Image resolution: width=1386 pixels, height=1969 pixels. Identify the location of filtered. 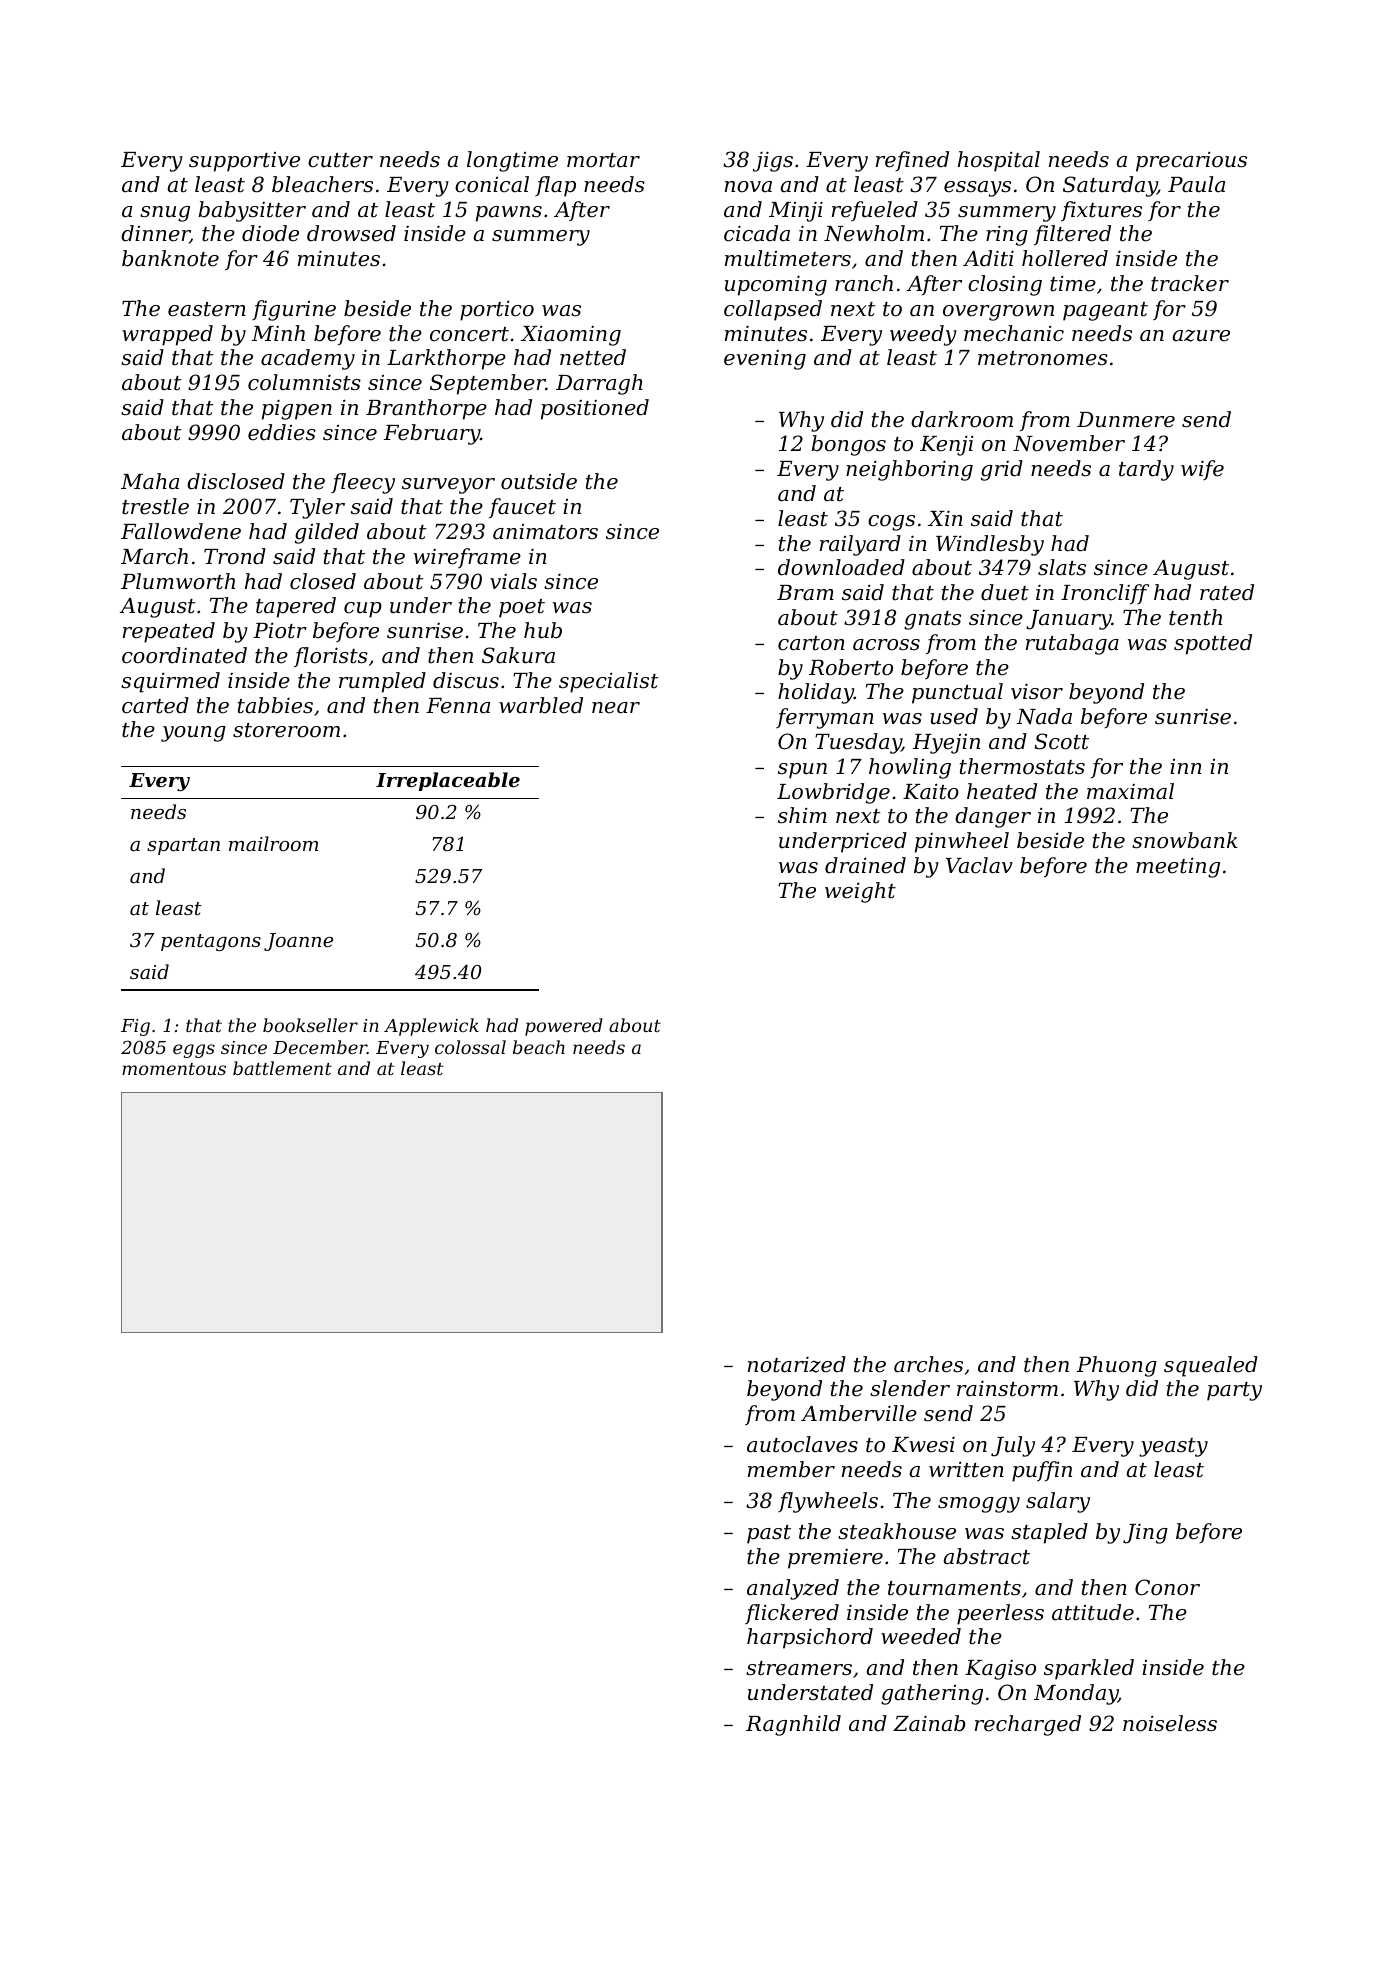
(1072, 235).
